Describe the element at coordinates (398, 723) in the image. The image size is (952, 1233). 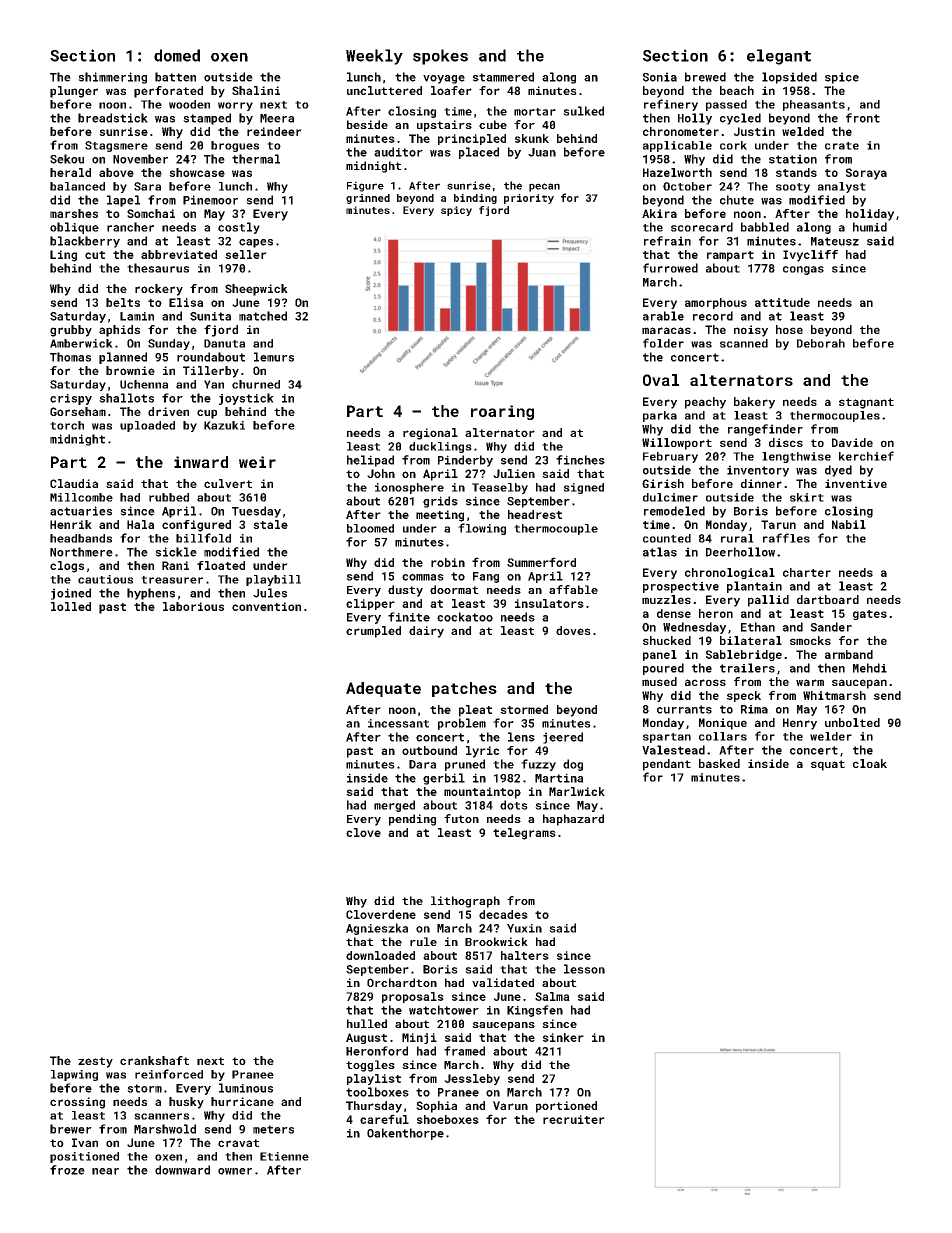
I see `incessant` at that location.
